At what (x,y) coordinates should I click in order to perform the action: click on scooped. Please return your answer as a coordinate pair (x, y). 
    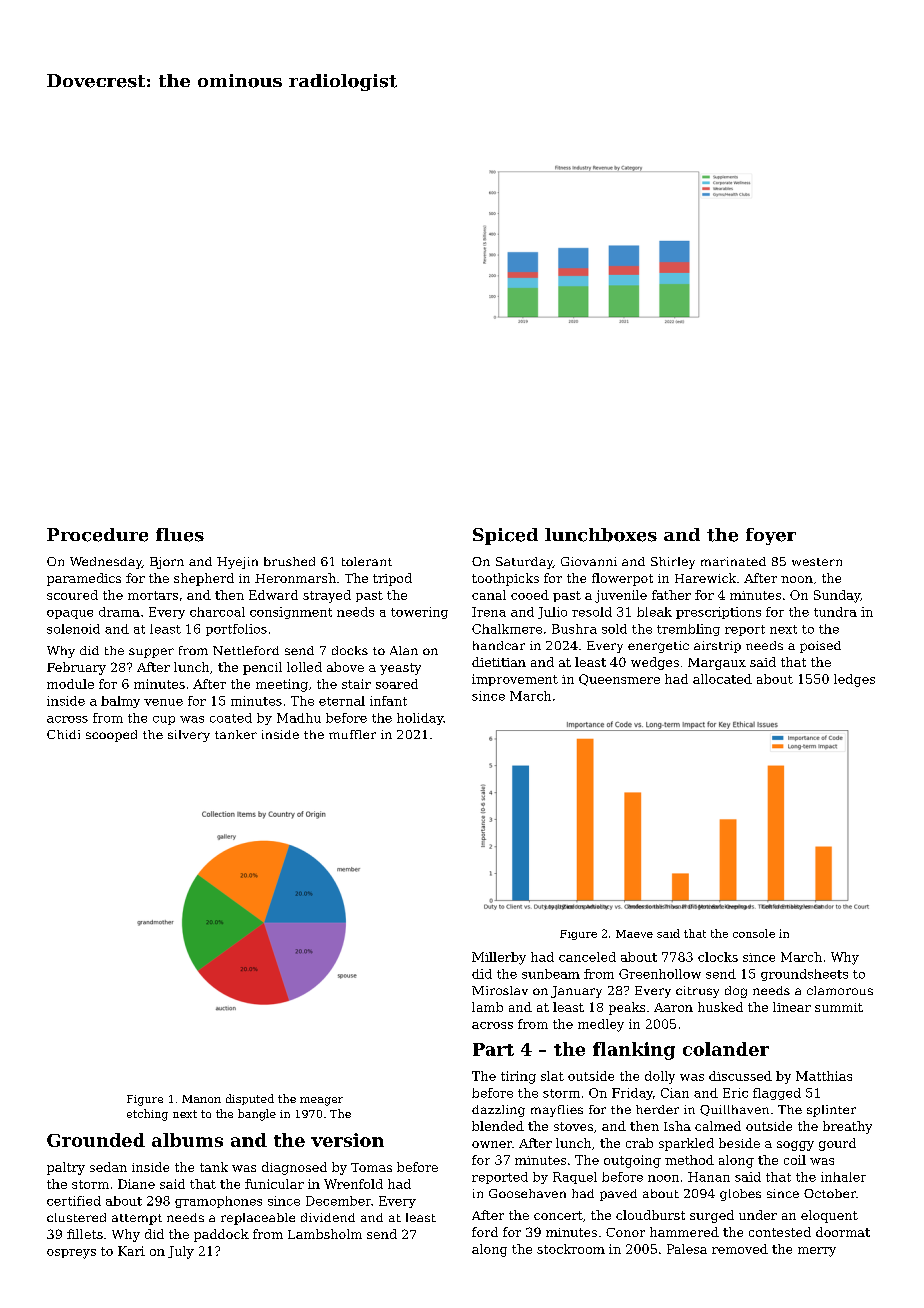
    Looking at the image, I should click on (111, 736).
